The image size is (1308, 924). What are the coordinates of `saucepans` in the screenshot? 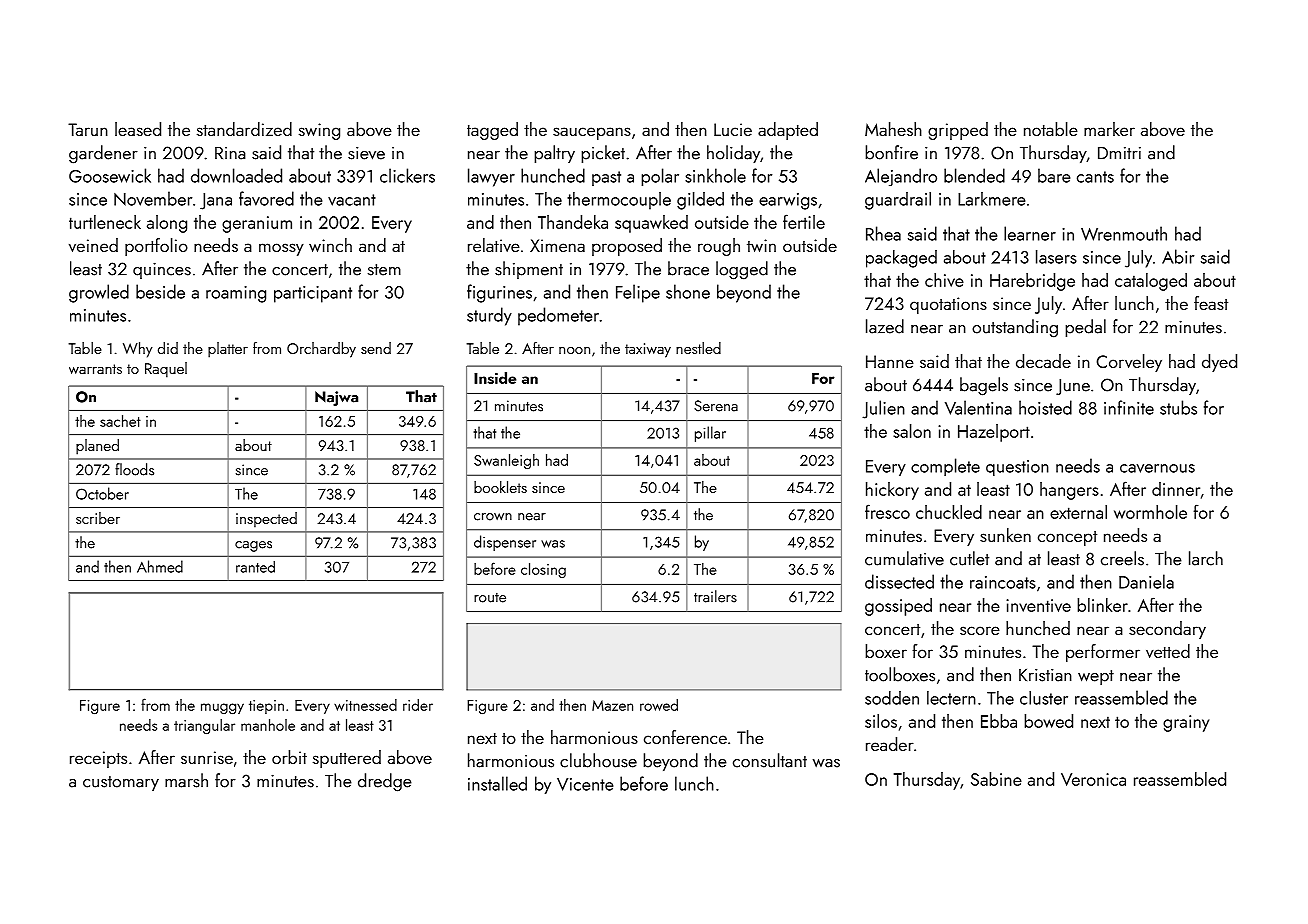 It's located at (592, 133).
